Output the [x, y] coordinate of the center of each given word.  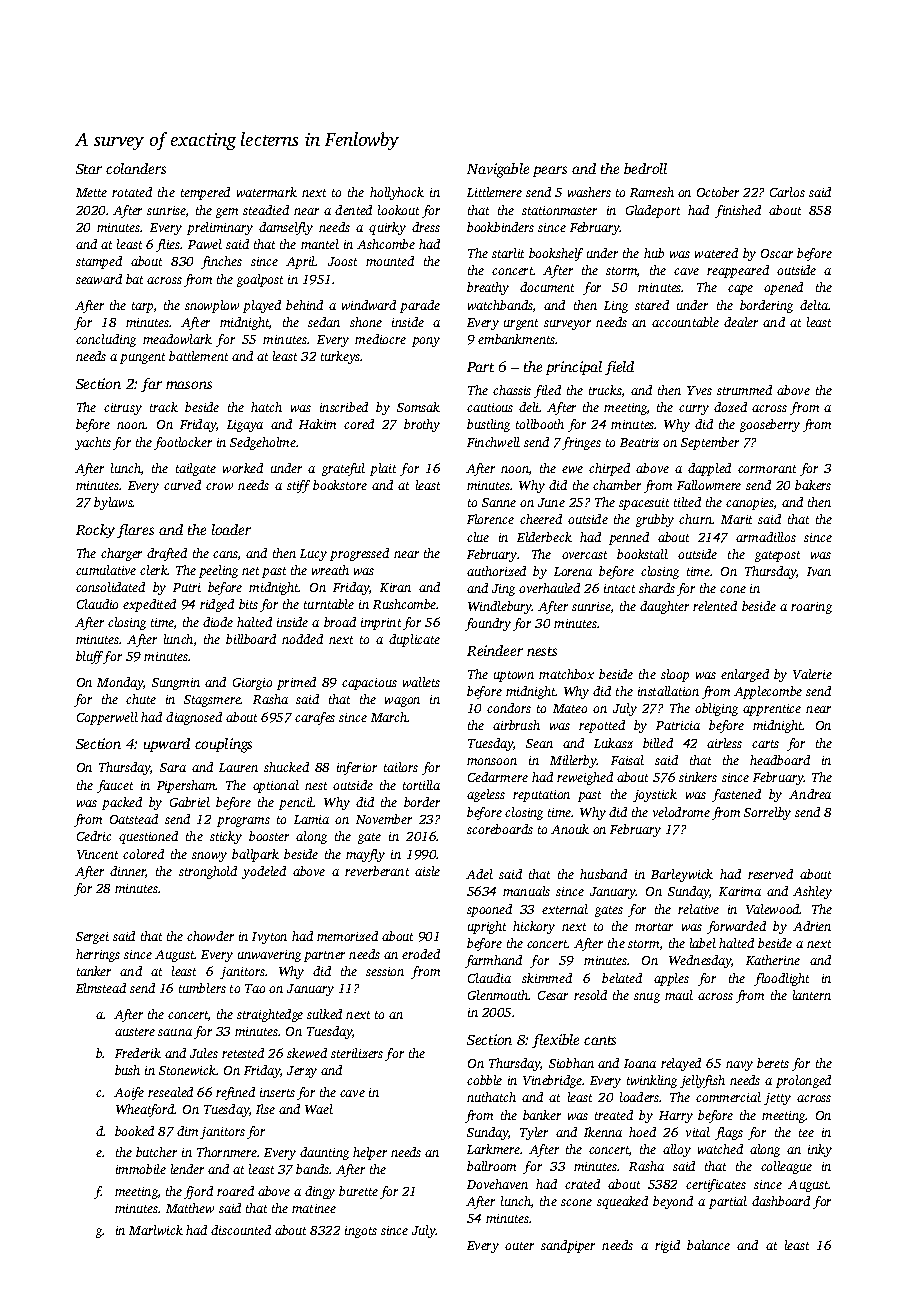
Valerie [812, 674]
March [389, 717]
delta [814, 305]
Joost [342, 261]
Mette [91, 192]
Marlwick [156, 1230]
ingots [361, 1232]
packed [122, 803]
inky [820, 1150]
